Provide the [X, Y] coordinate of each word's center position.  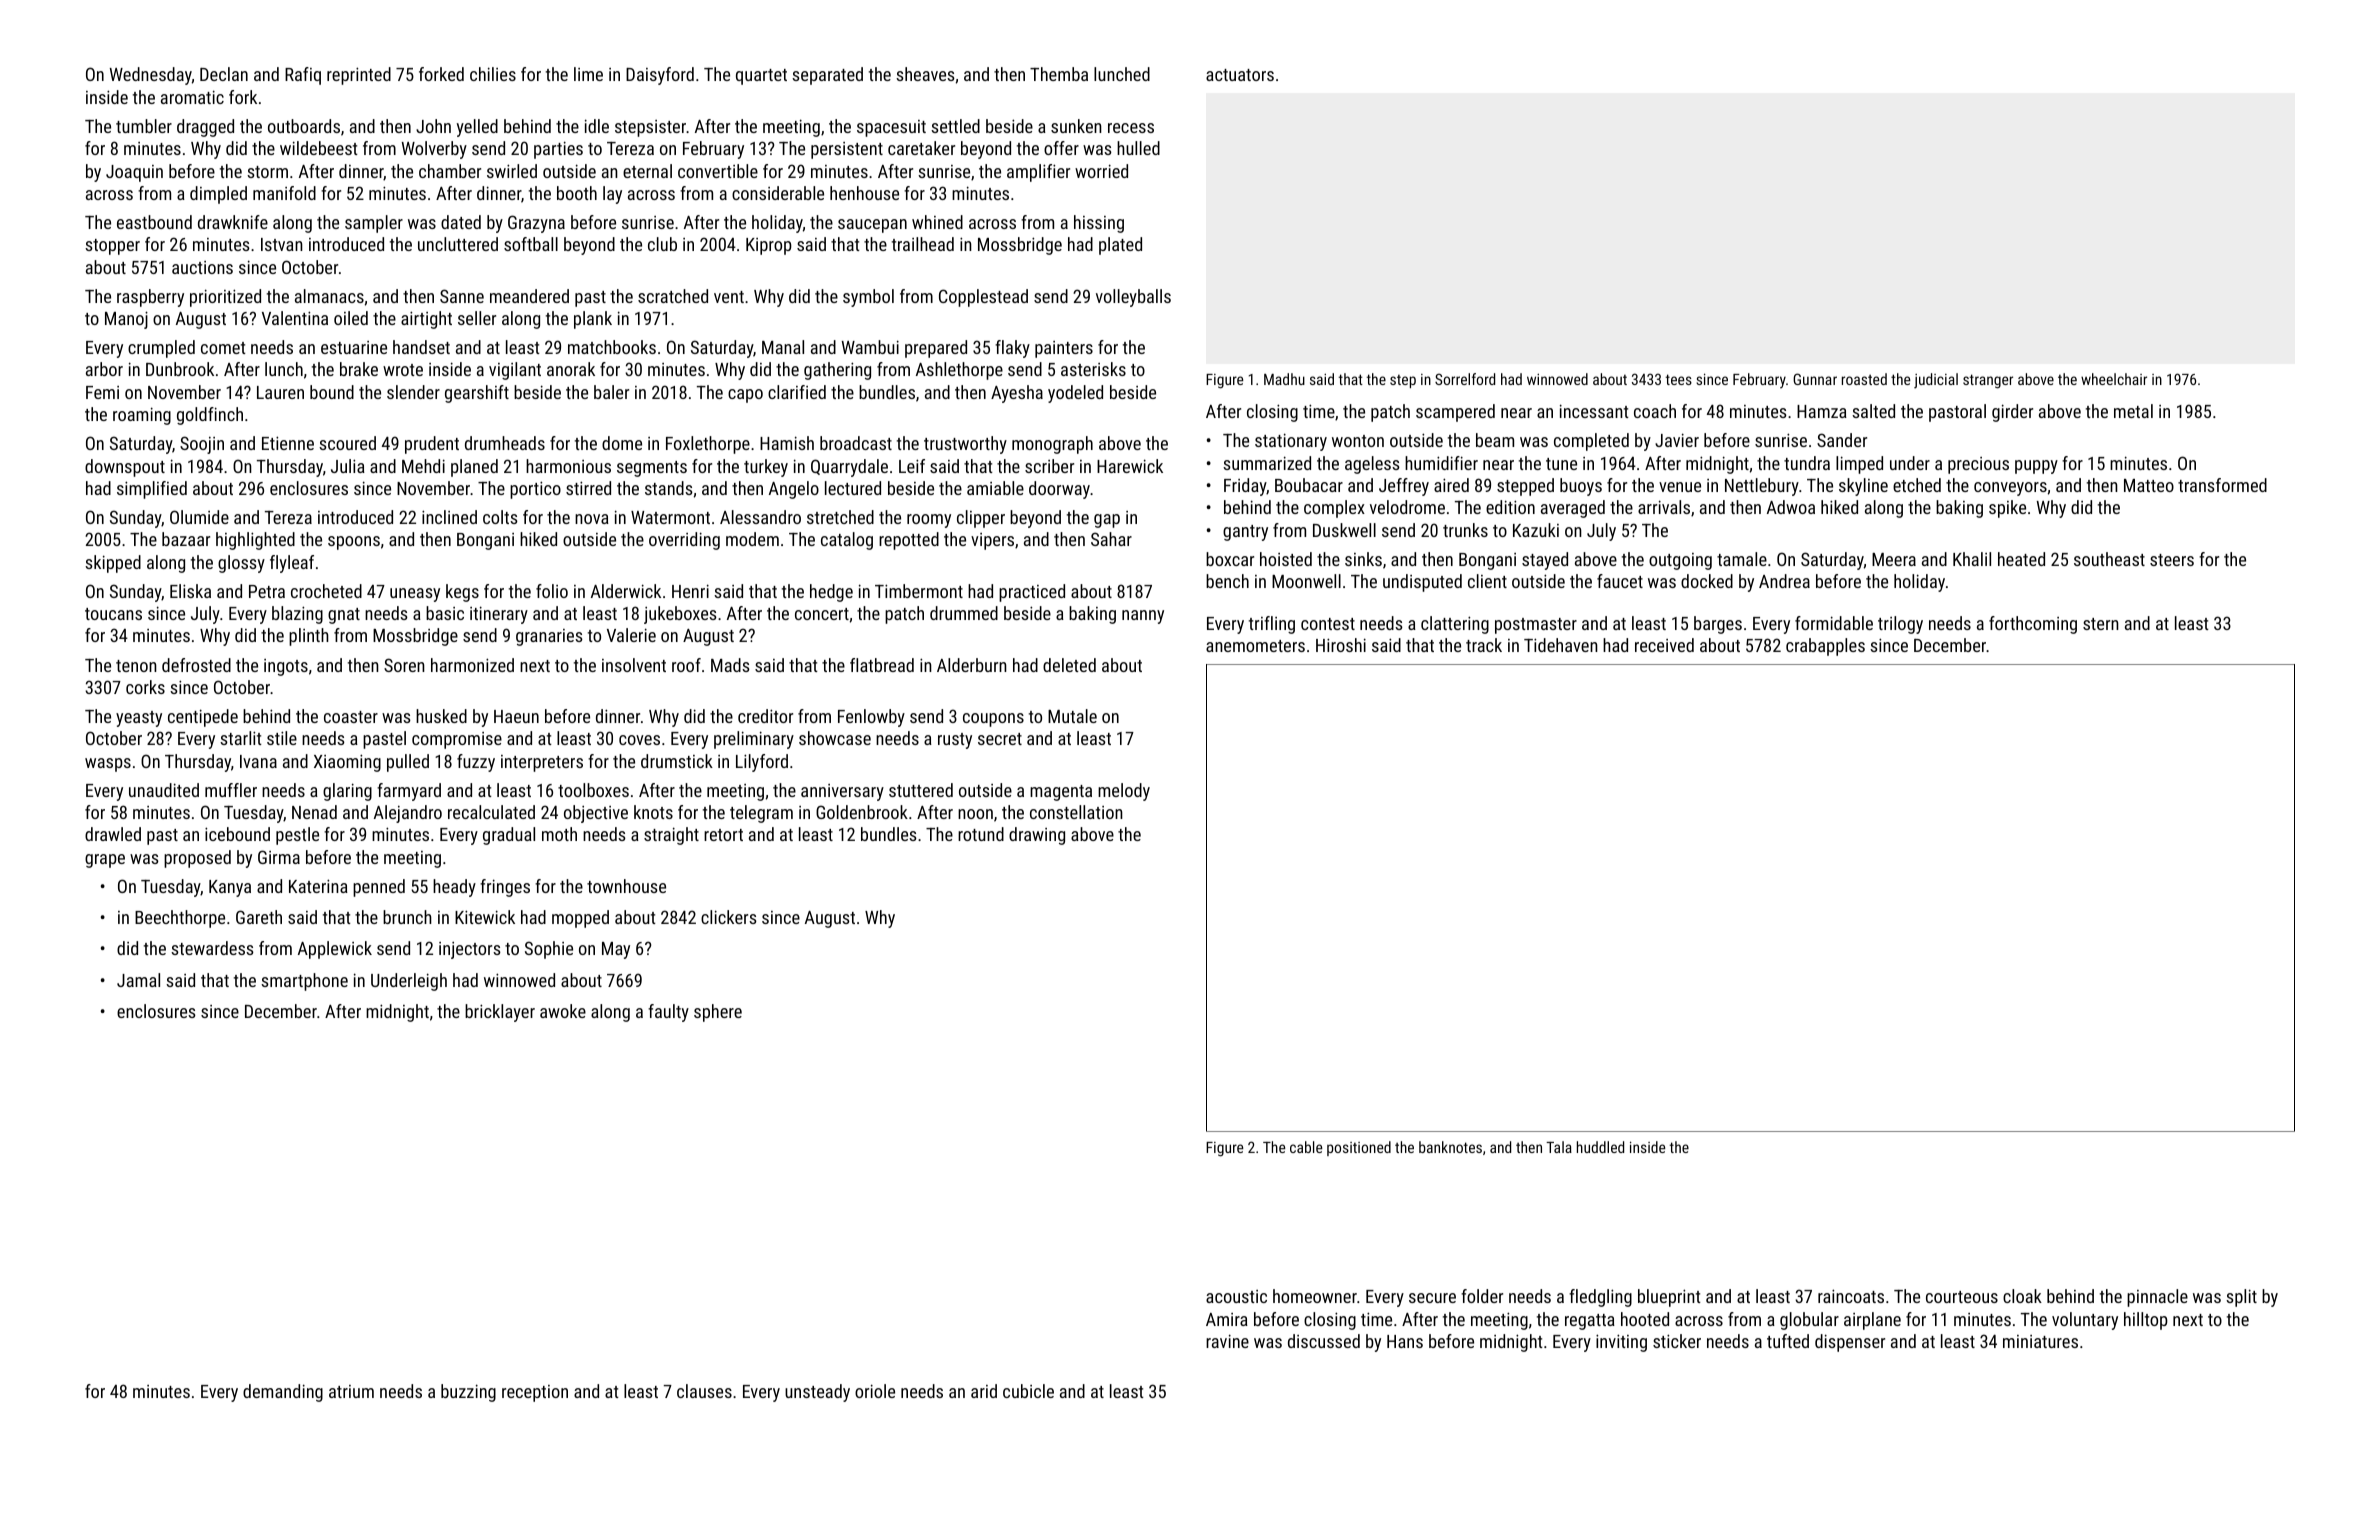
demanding [283, 1393]
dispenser [1850, 1343]
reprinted [359, 76]
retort [723, 835]
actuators [1240, 75]
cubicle [1028, 1391]
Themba [1059, 74]
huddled [1600, 1147]
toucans [113, 614]
